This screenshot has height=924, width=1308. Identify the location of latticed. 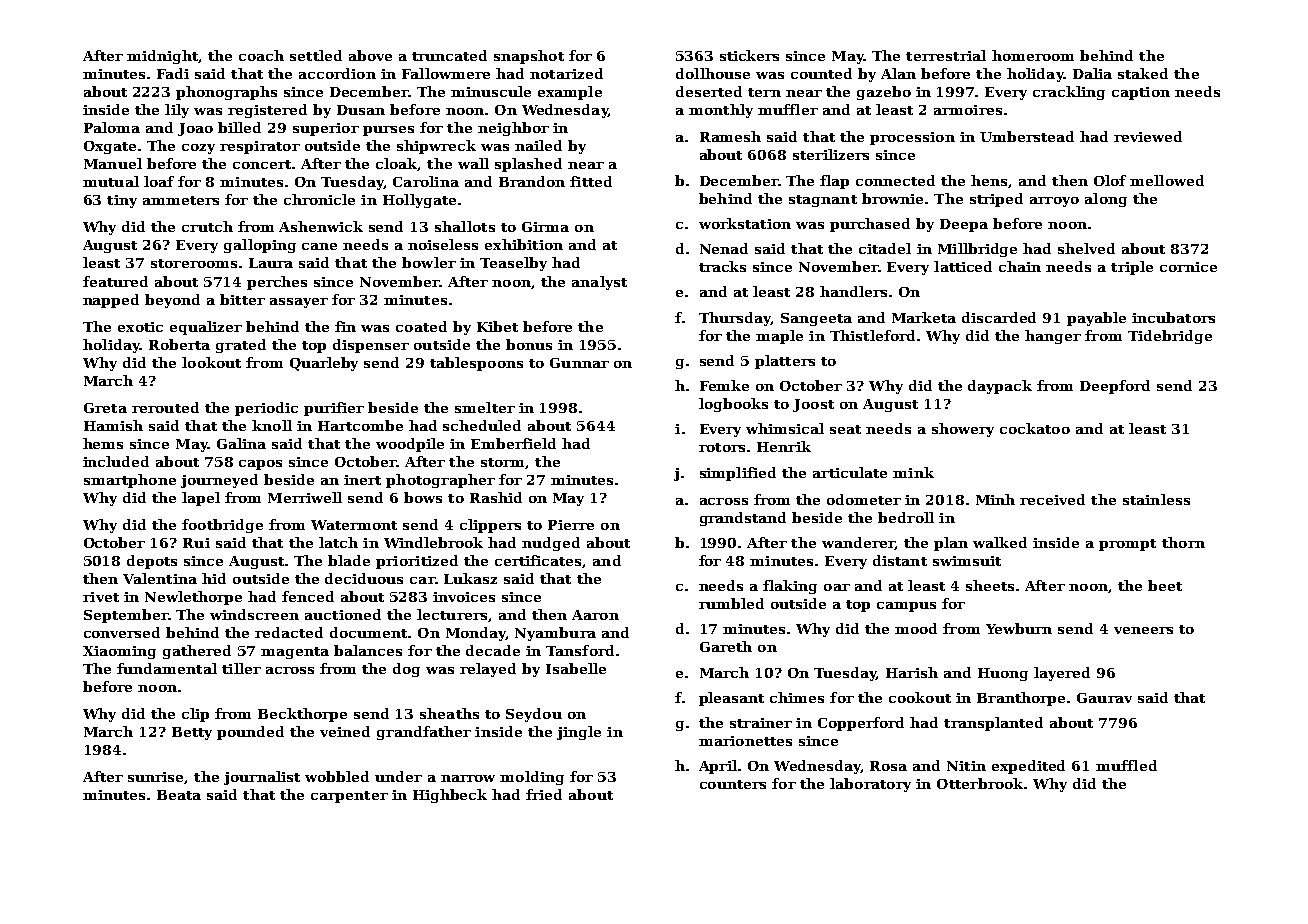
(963, 266).
